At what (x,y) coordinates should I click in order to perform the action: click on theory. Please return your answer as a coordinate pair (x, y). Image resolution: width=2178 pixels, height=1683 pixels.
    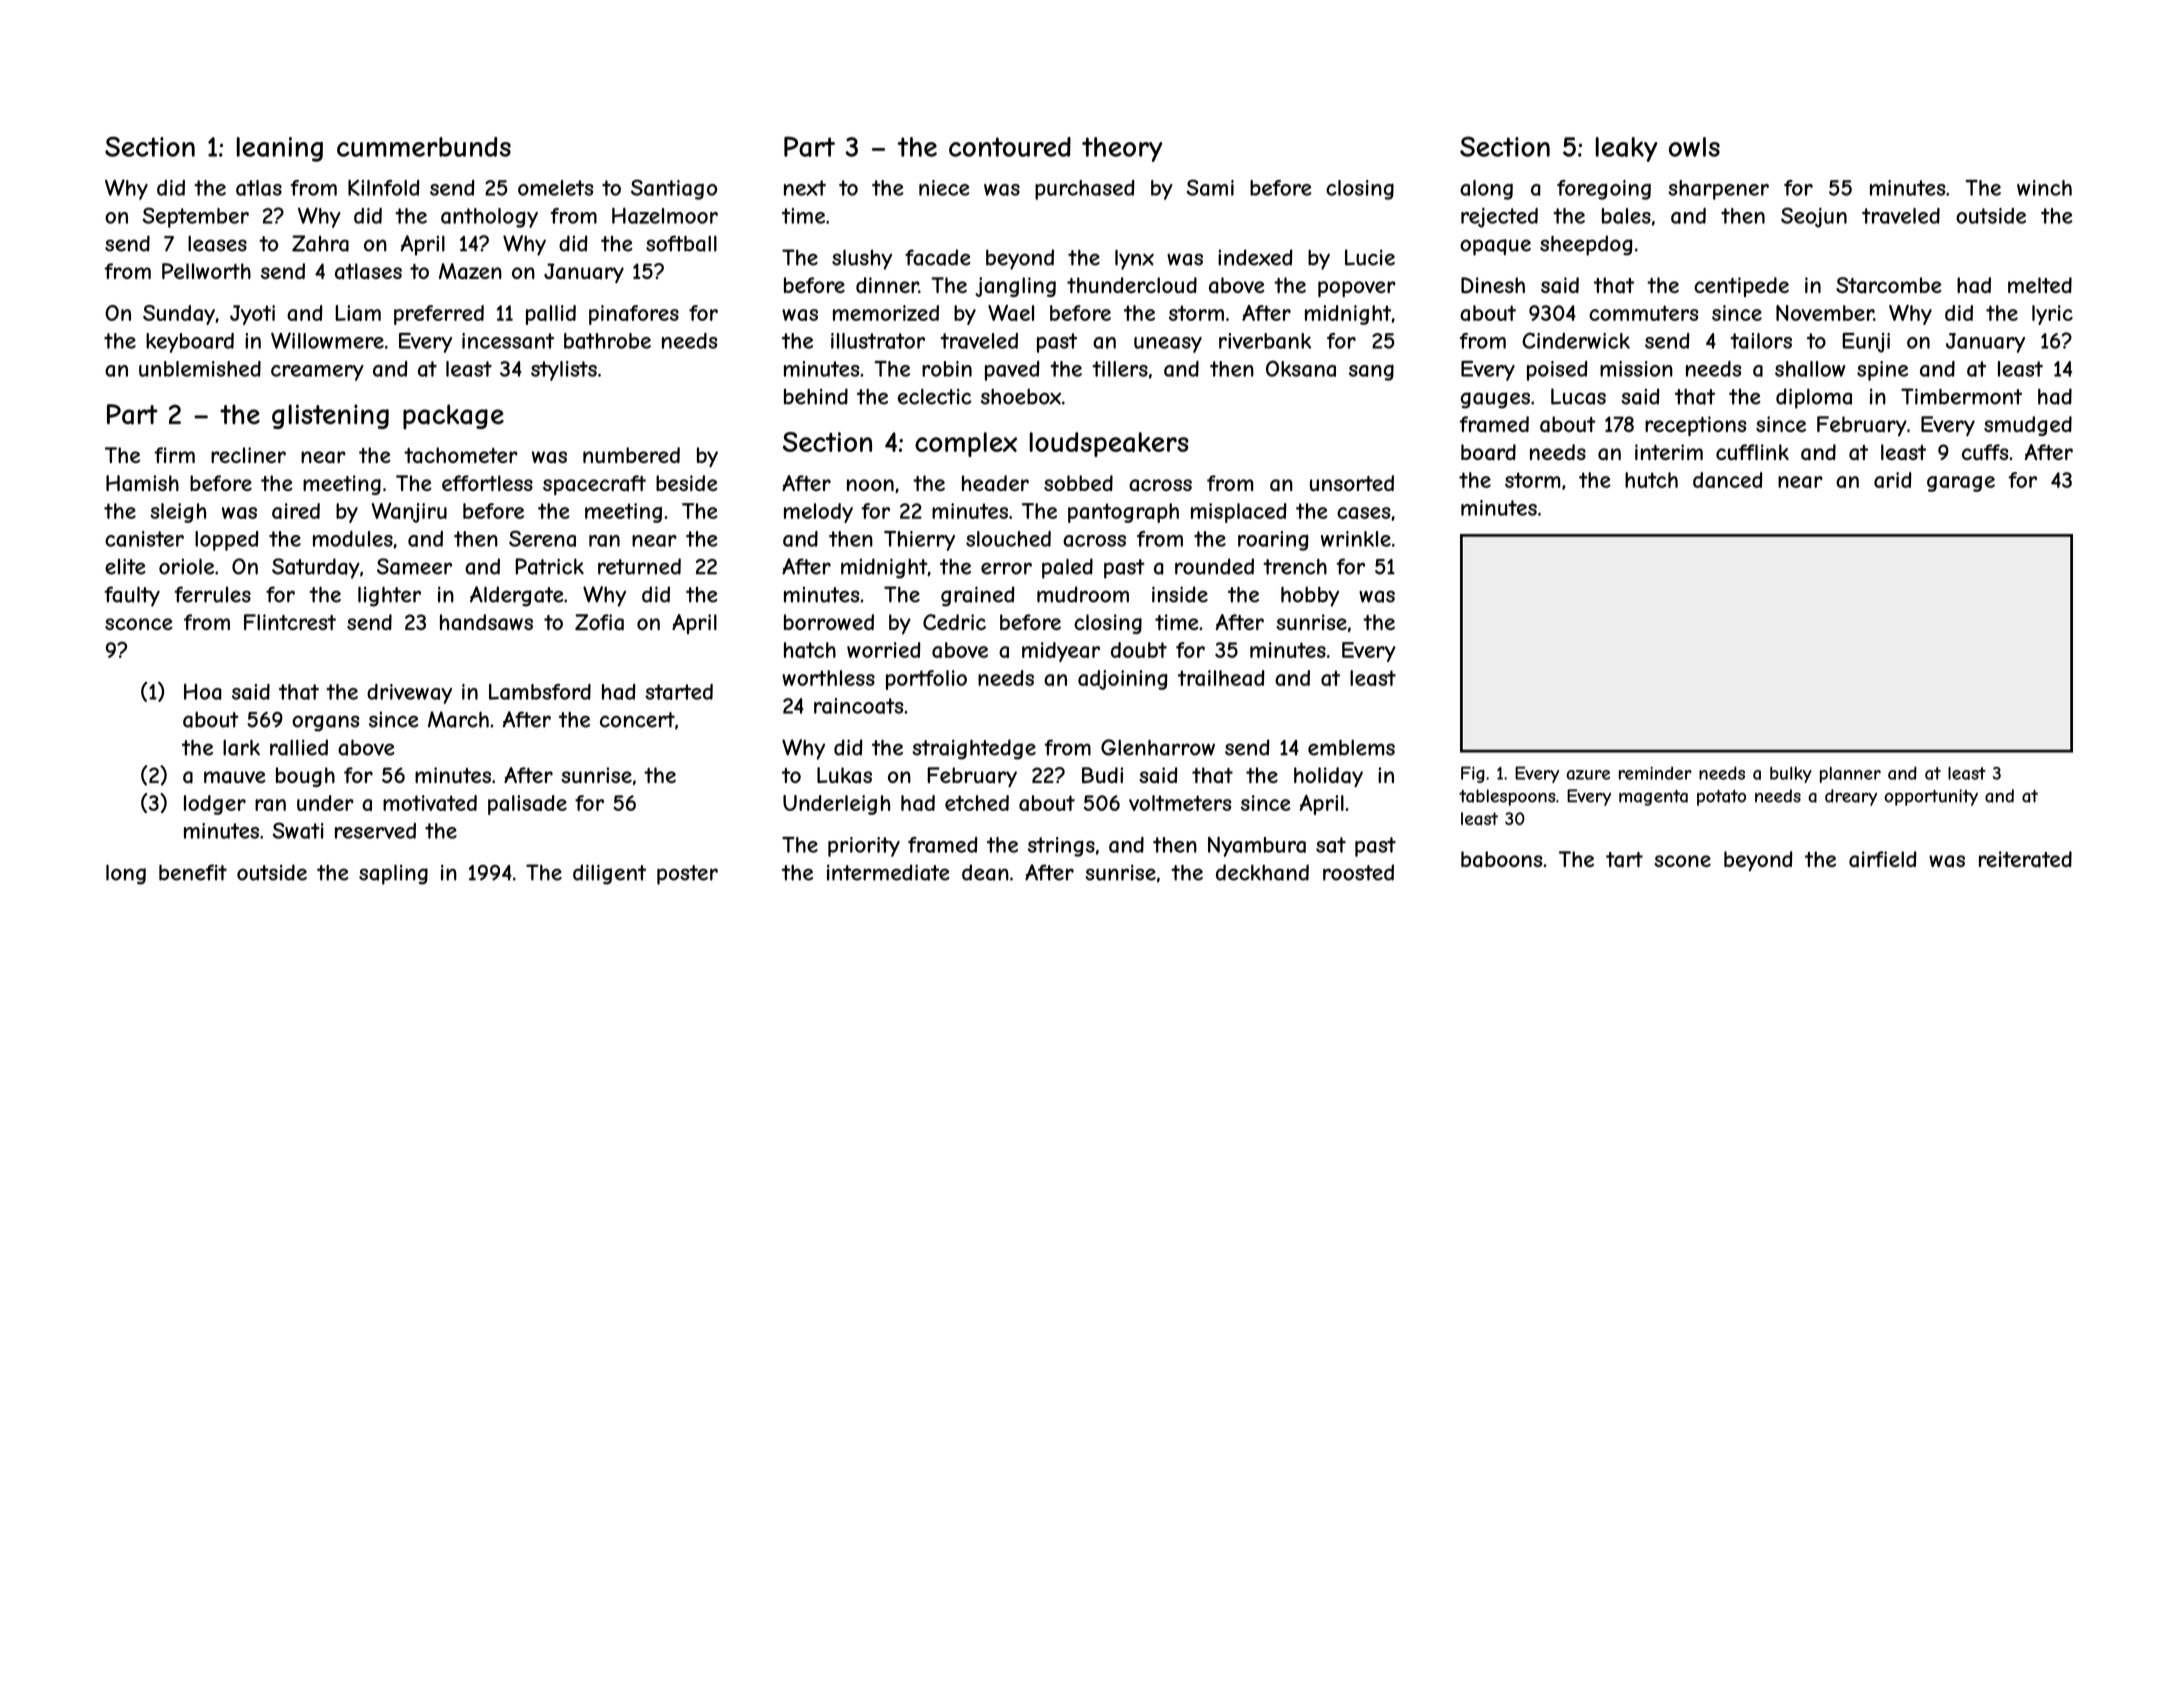
    Looking at the image, I should click on (1122, 149).
